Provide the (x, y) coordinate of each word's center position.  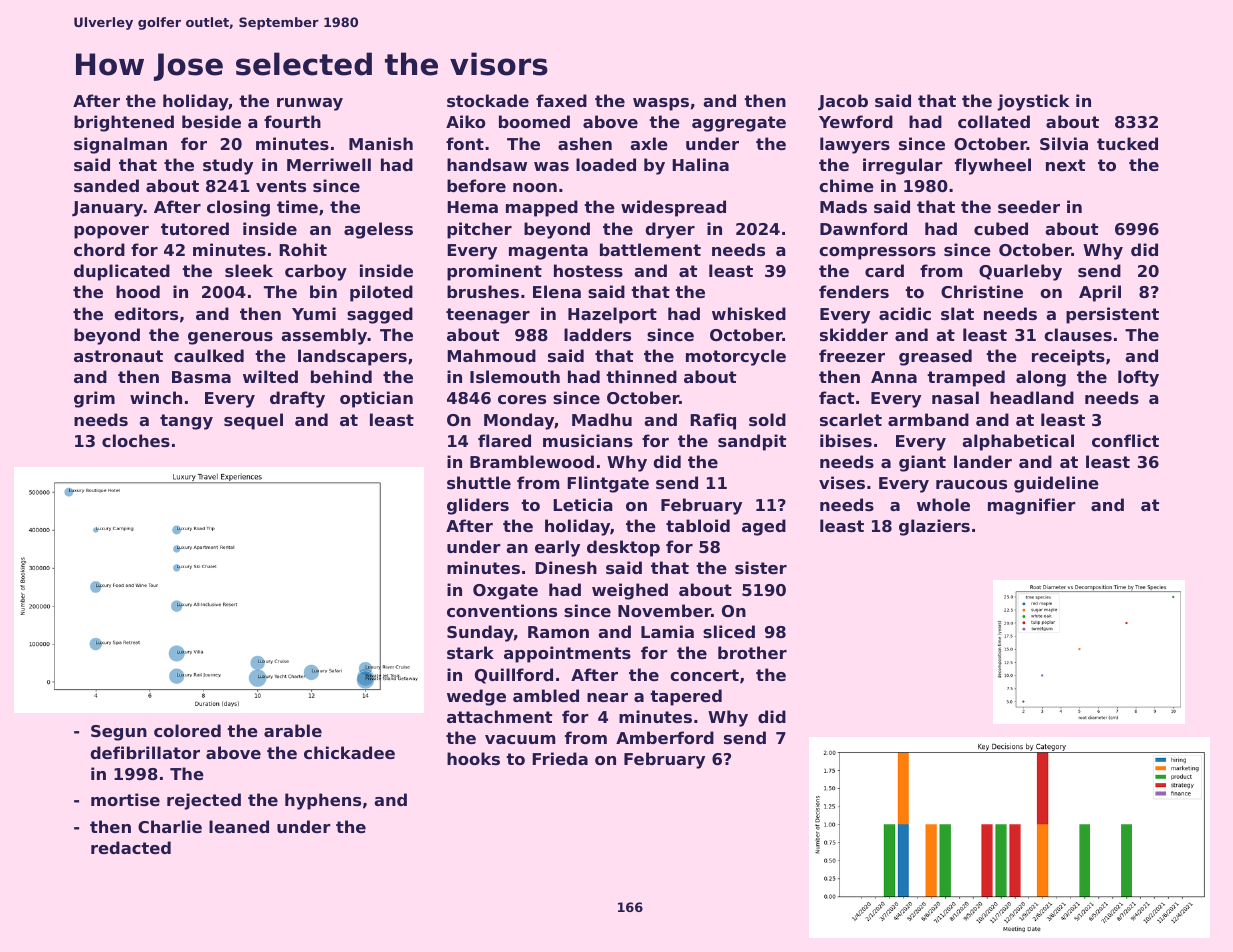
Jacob (843, 102)
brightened (124, 123)
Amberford (665, 737)
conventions (502, 610)
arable (293, 730)
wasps (661, 104)
